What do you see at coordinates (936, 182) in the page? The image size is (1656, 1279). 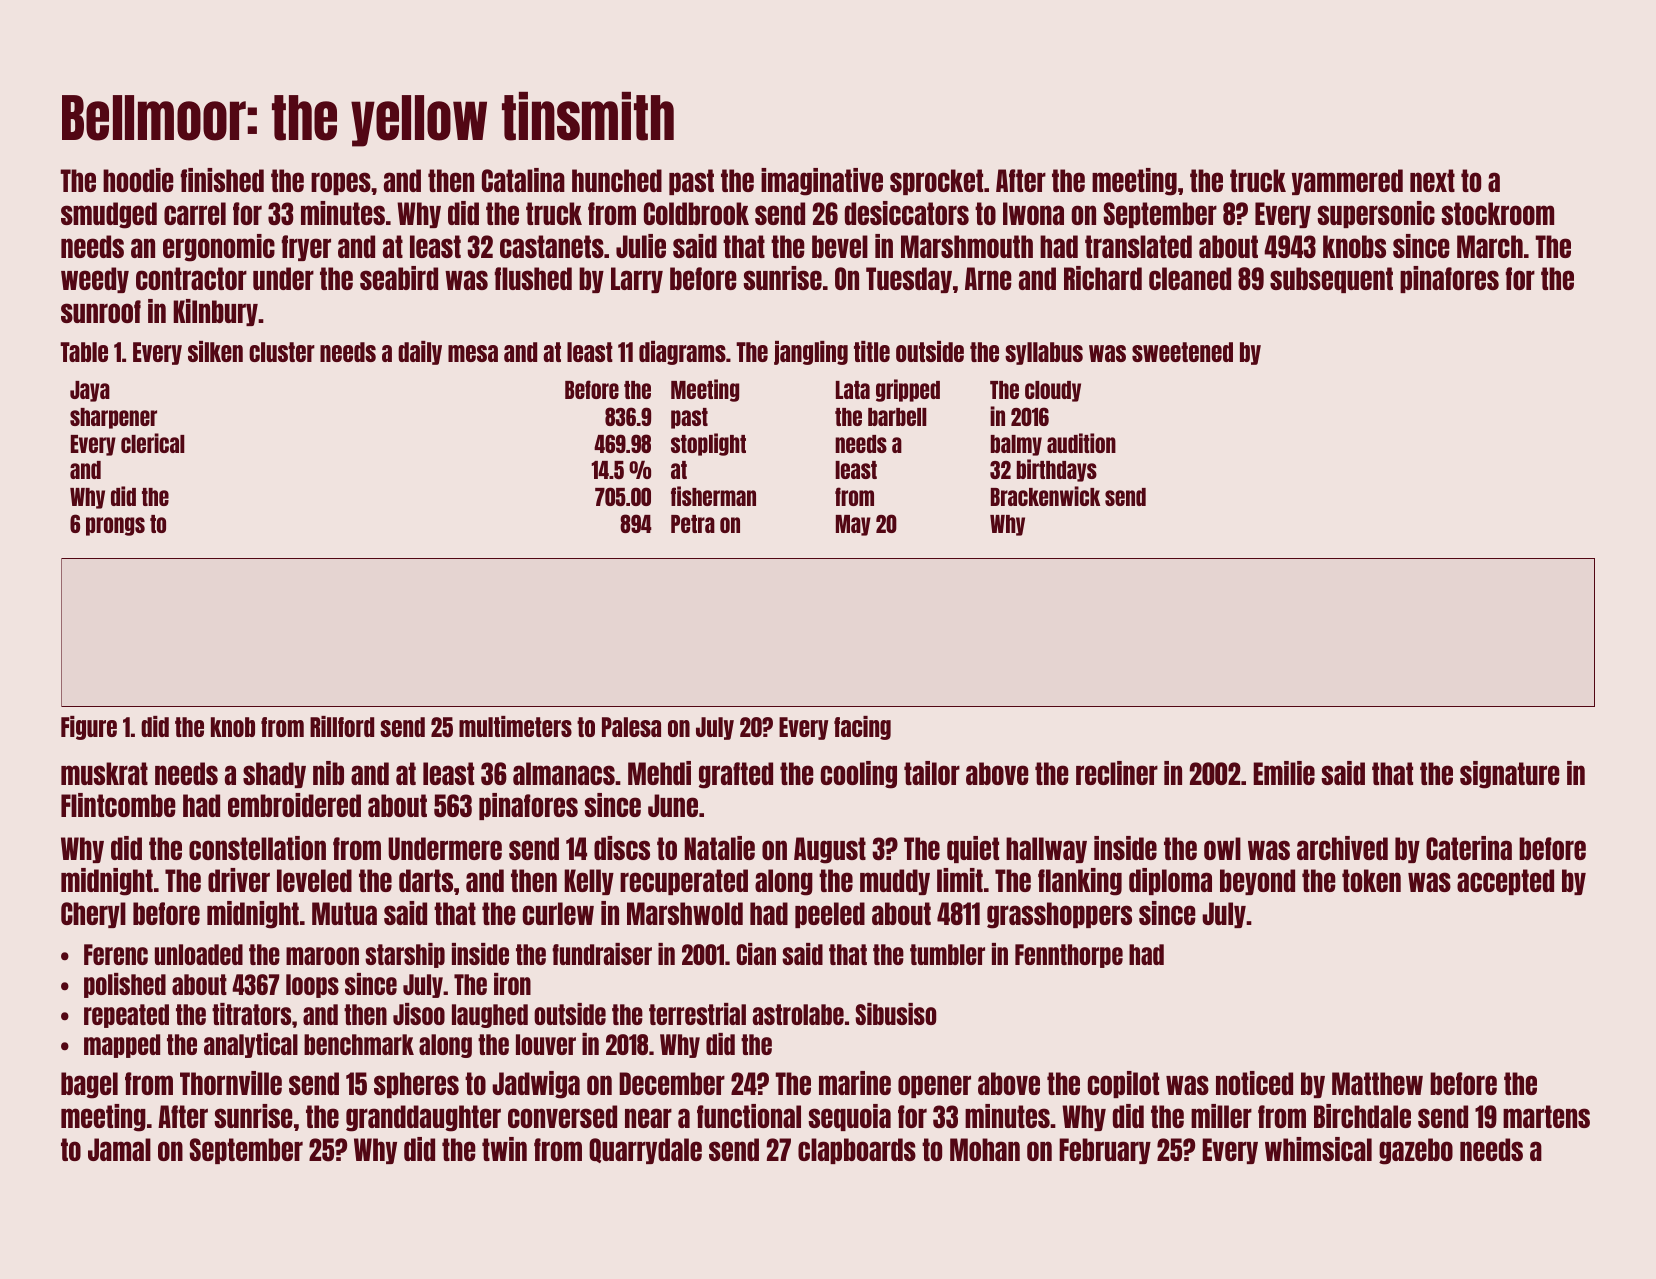 I see `sprocket` at bounding box center [936, 182].
